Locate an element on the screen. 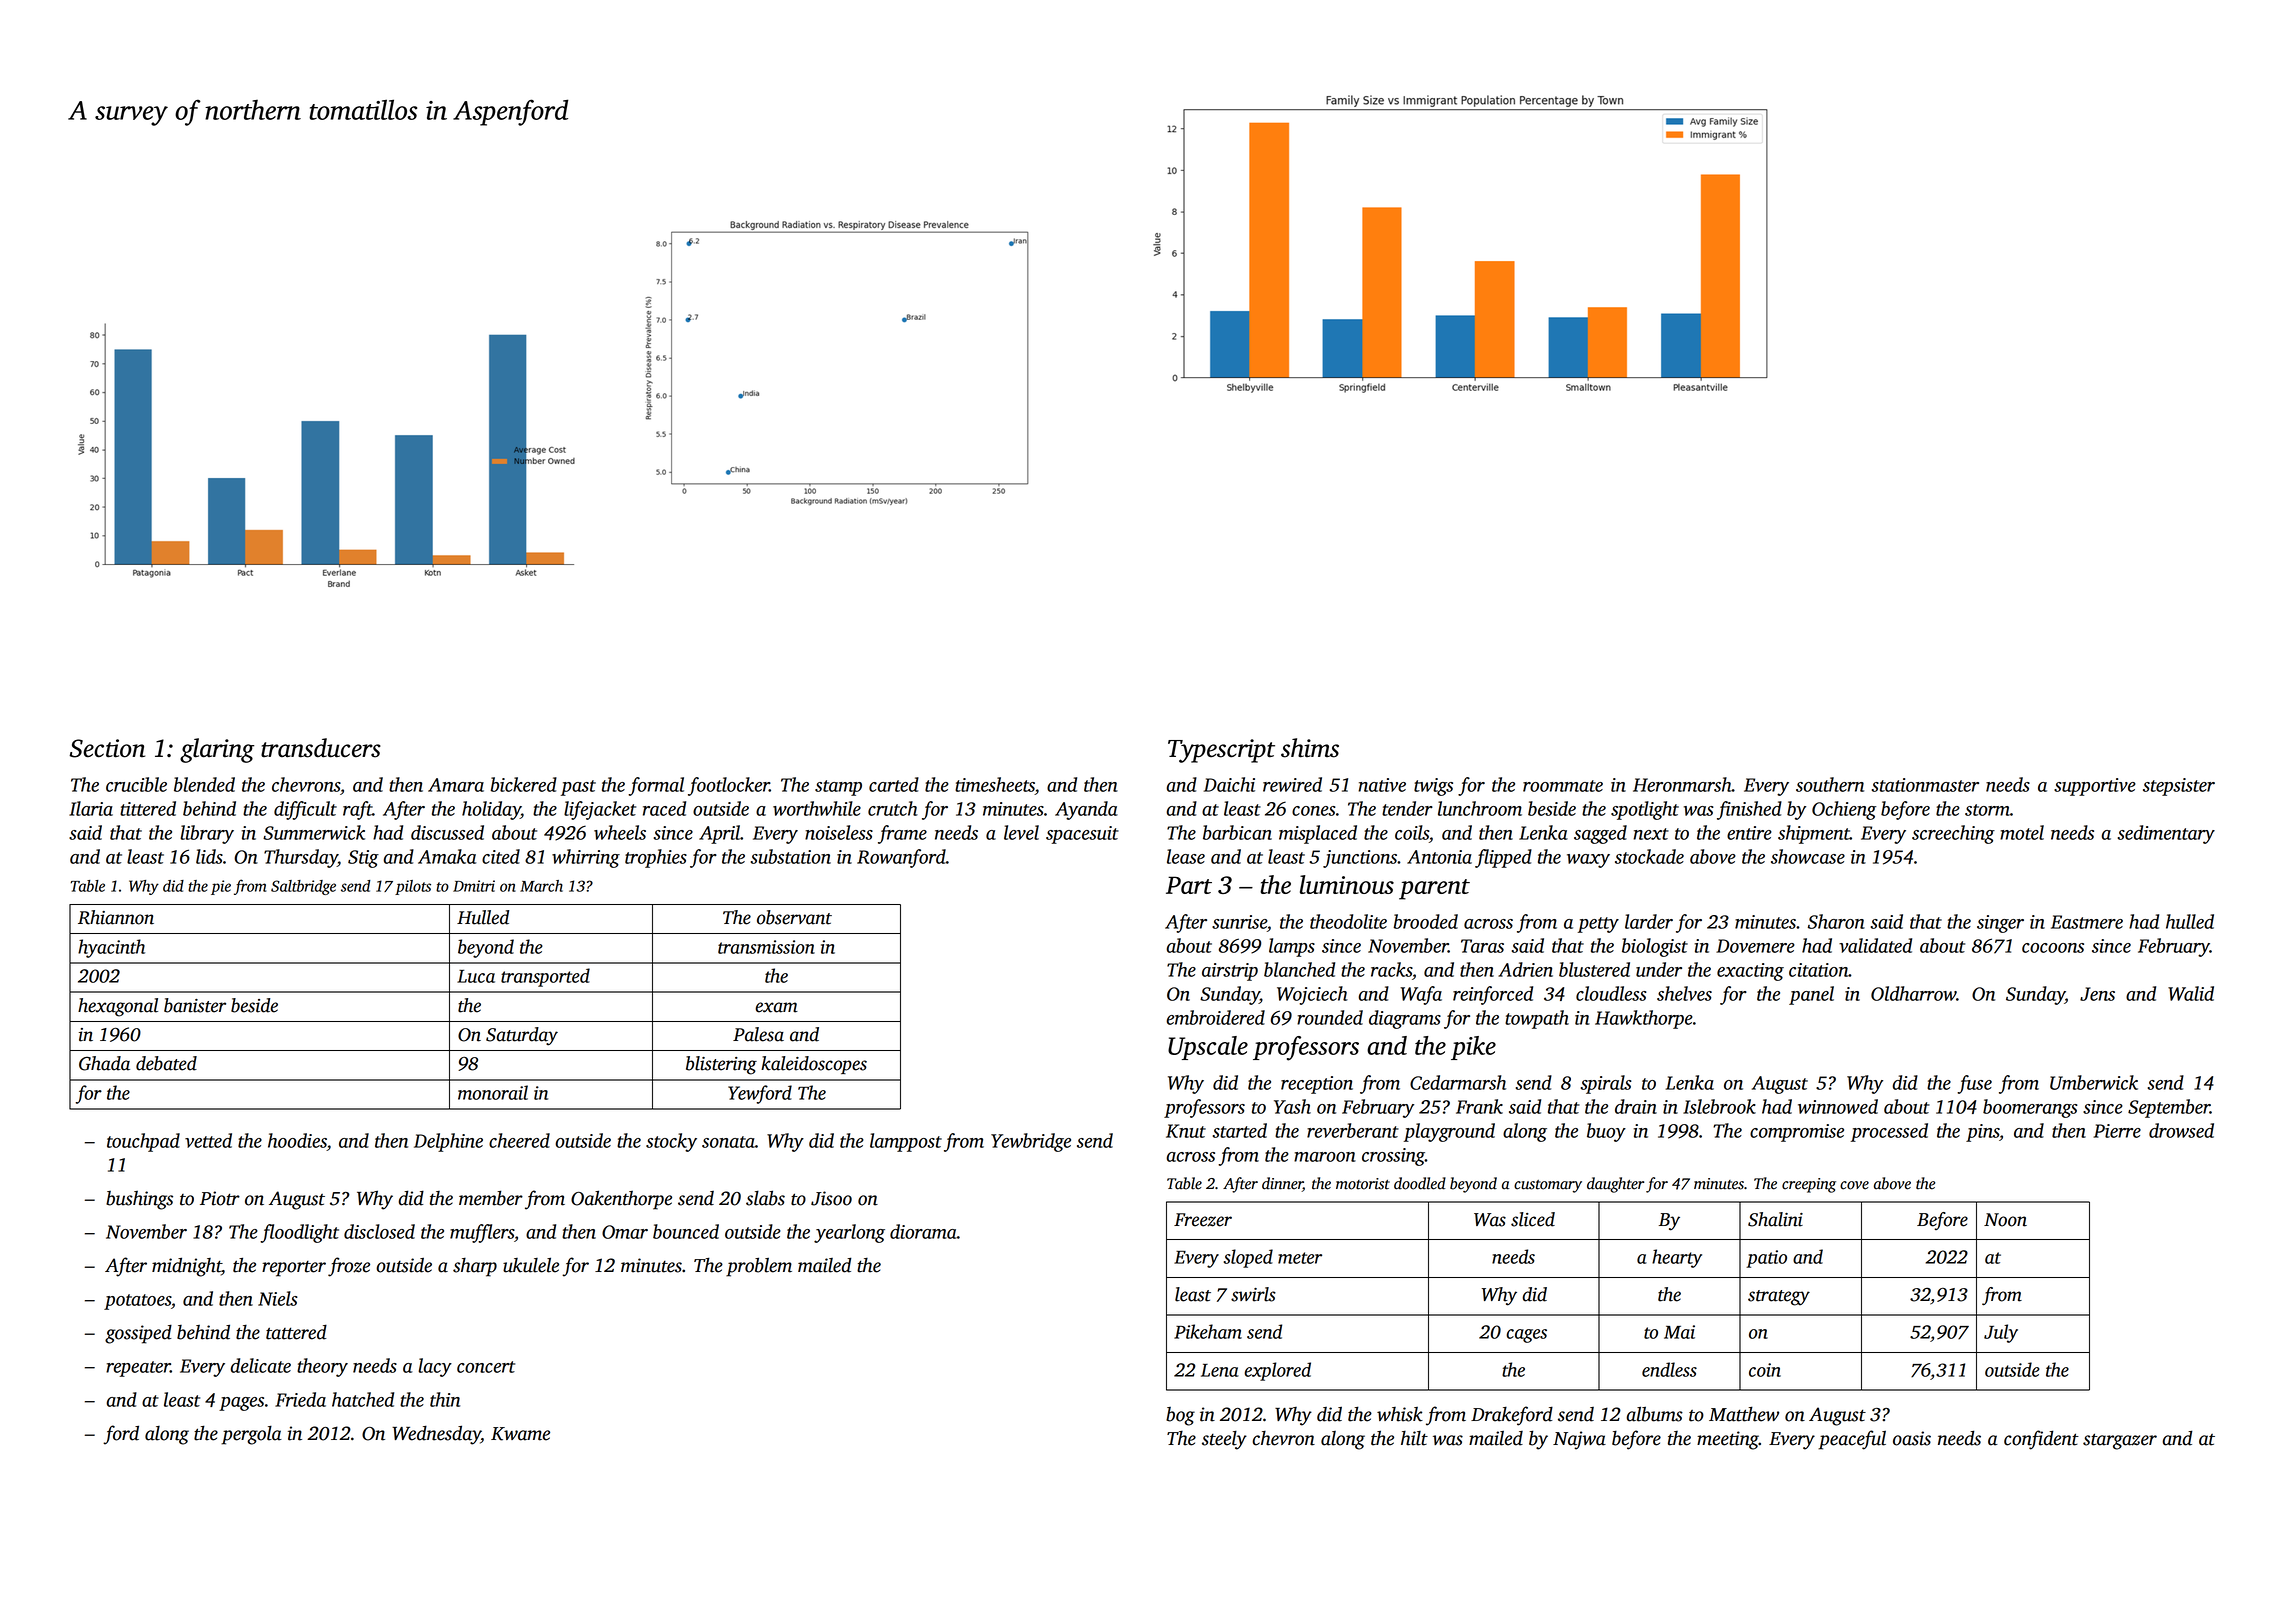 Image resolution: width=2284 pixels, height=1615 pixels. pins is located at coordinates (1982, 1133).
